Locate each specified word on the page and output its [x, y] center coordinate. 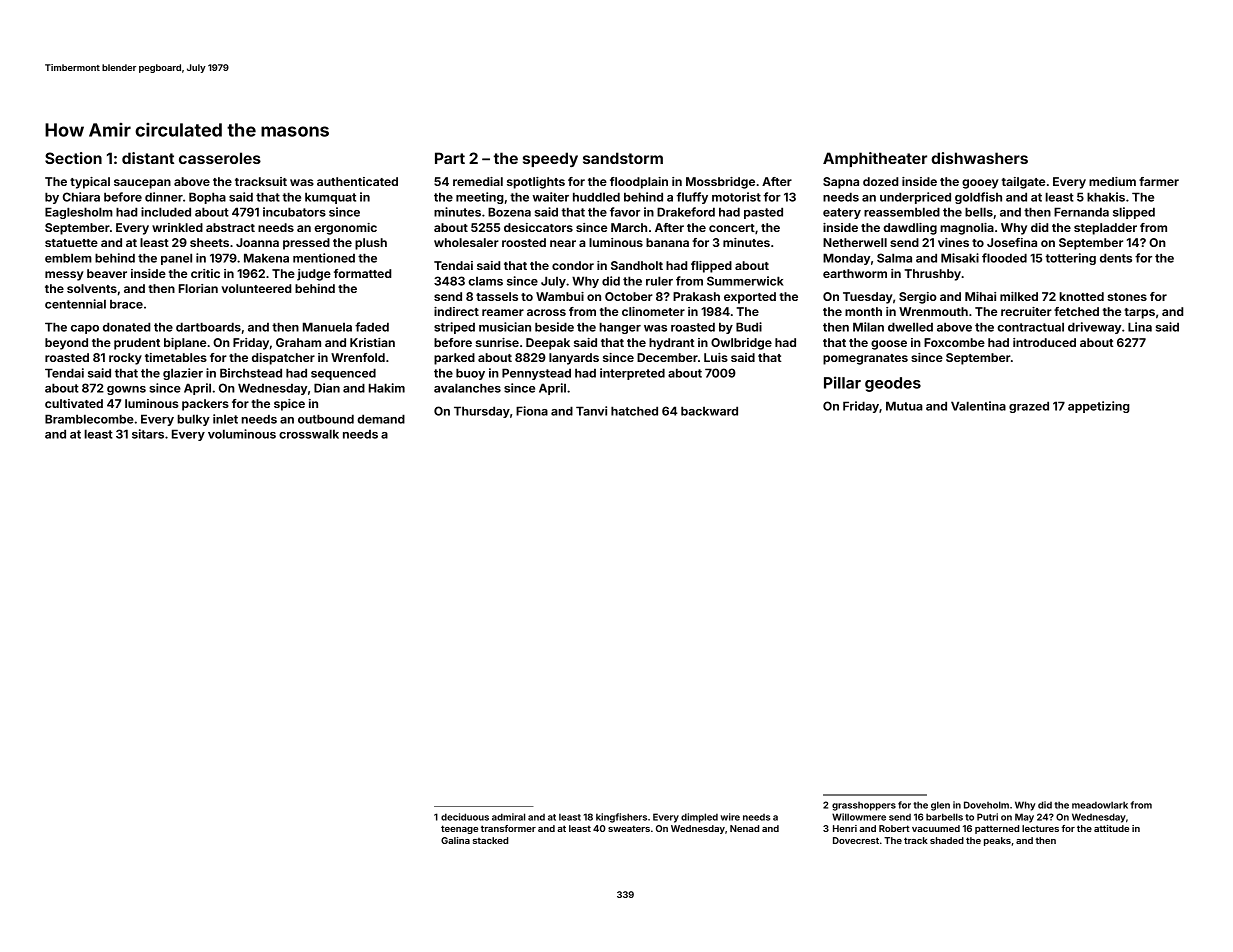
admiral [508, 817]
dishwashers [979, 158]
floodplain [639, 183]
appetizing [1099, 407]
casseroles [220, 158]
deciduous [465, 817]
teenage [459, 829]
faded [372, 327]
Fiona [532, 411]
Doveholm [986, 805]
